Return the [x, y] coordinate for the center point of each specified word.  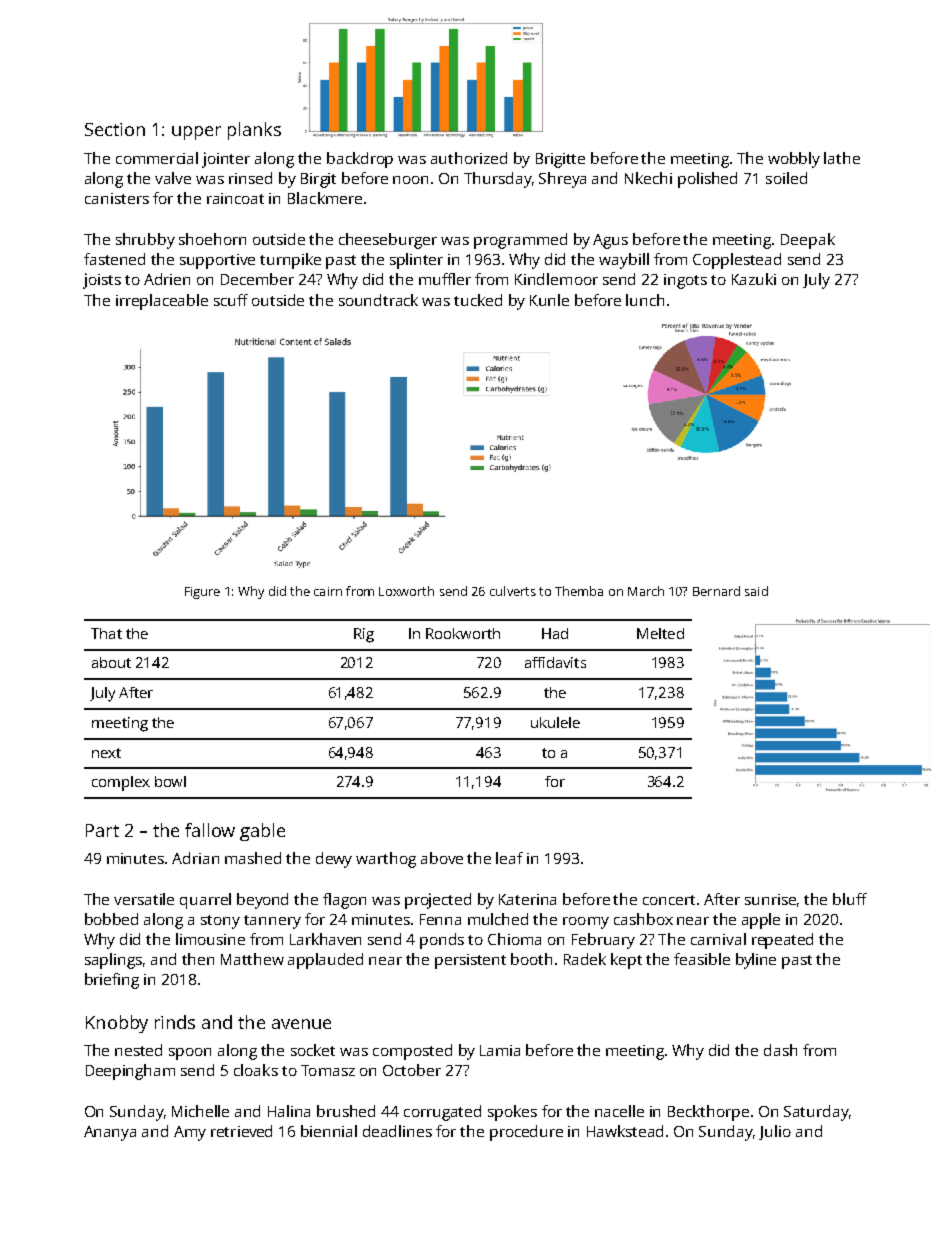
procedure [526, 1133]
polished [707, 180]
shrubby [145, 241]
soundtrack [378, 300]
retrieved [241, 1131]
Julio [775, 1132]
